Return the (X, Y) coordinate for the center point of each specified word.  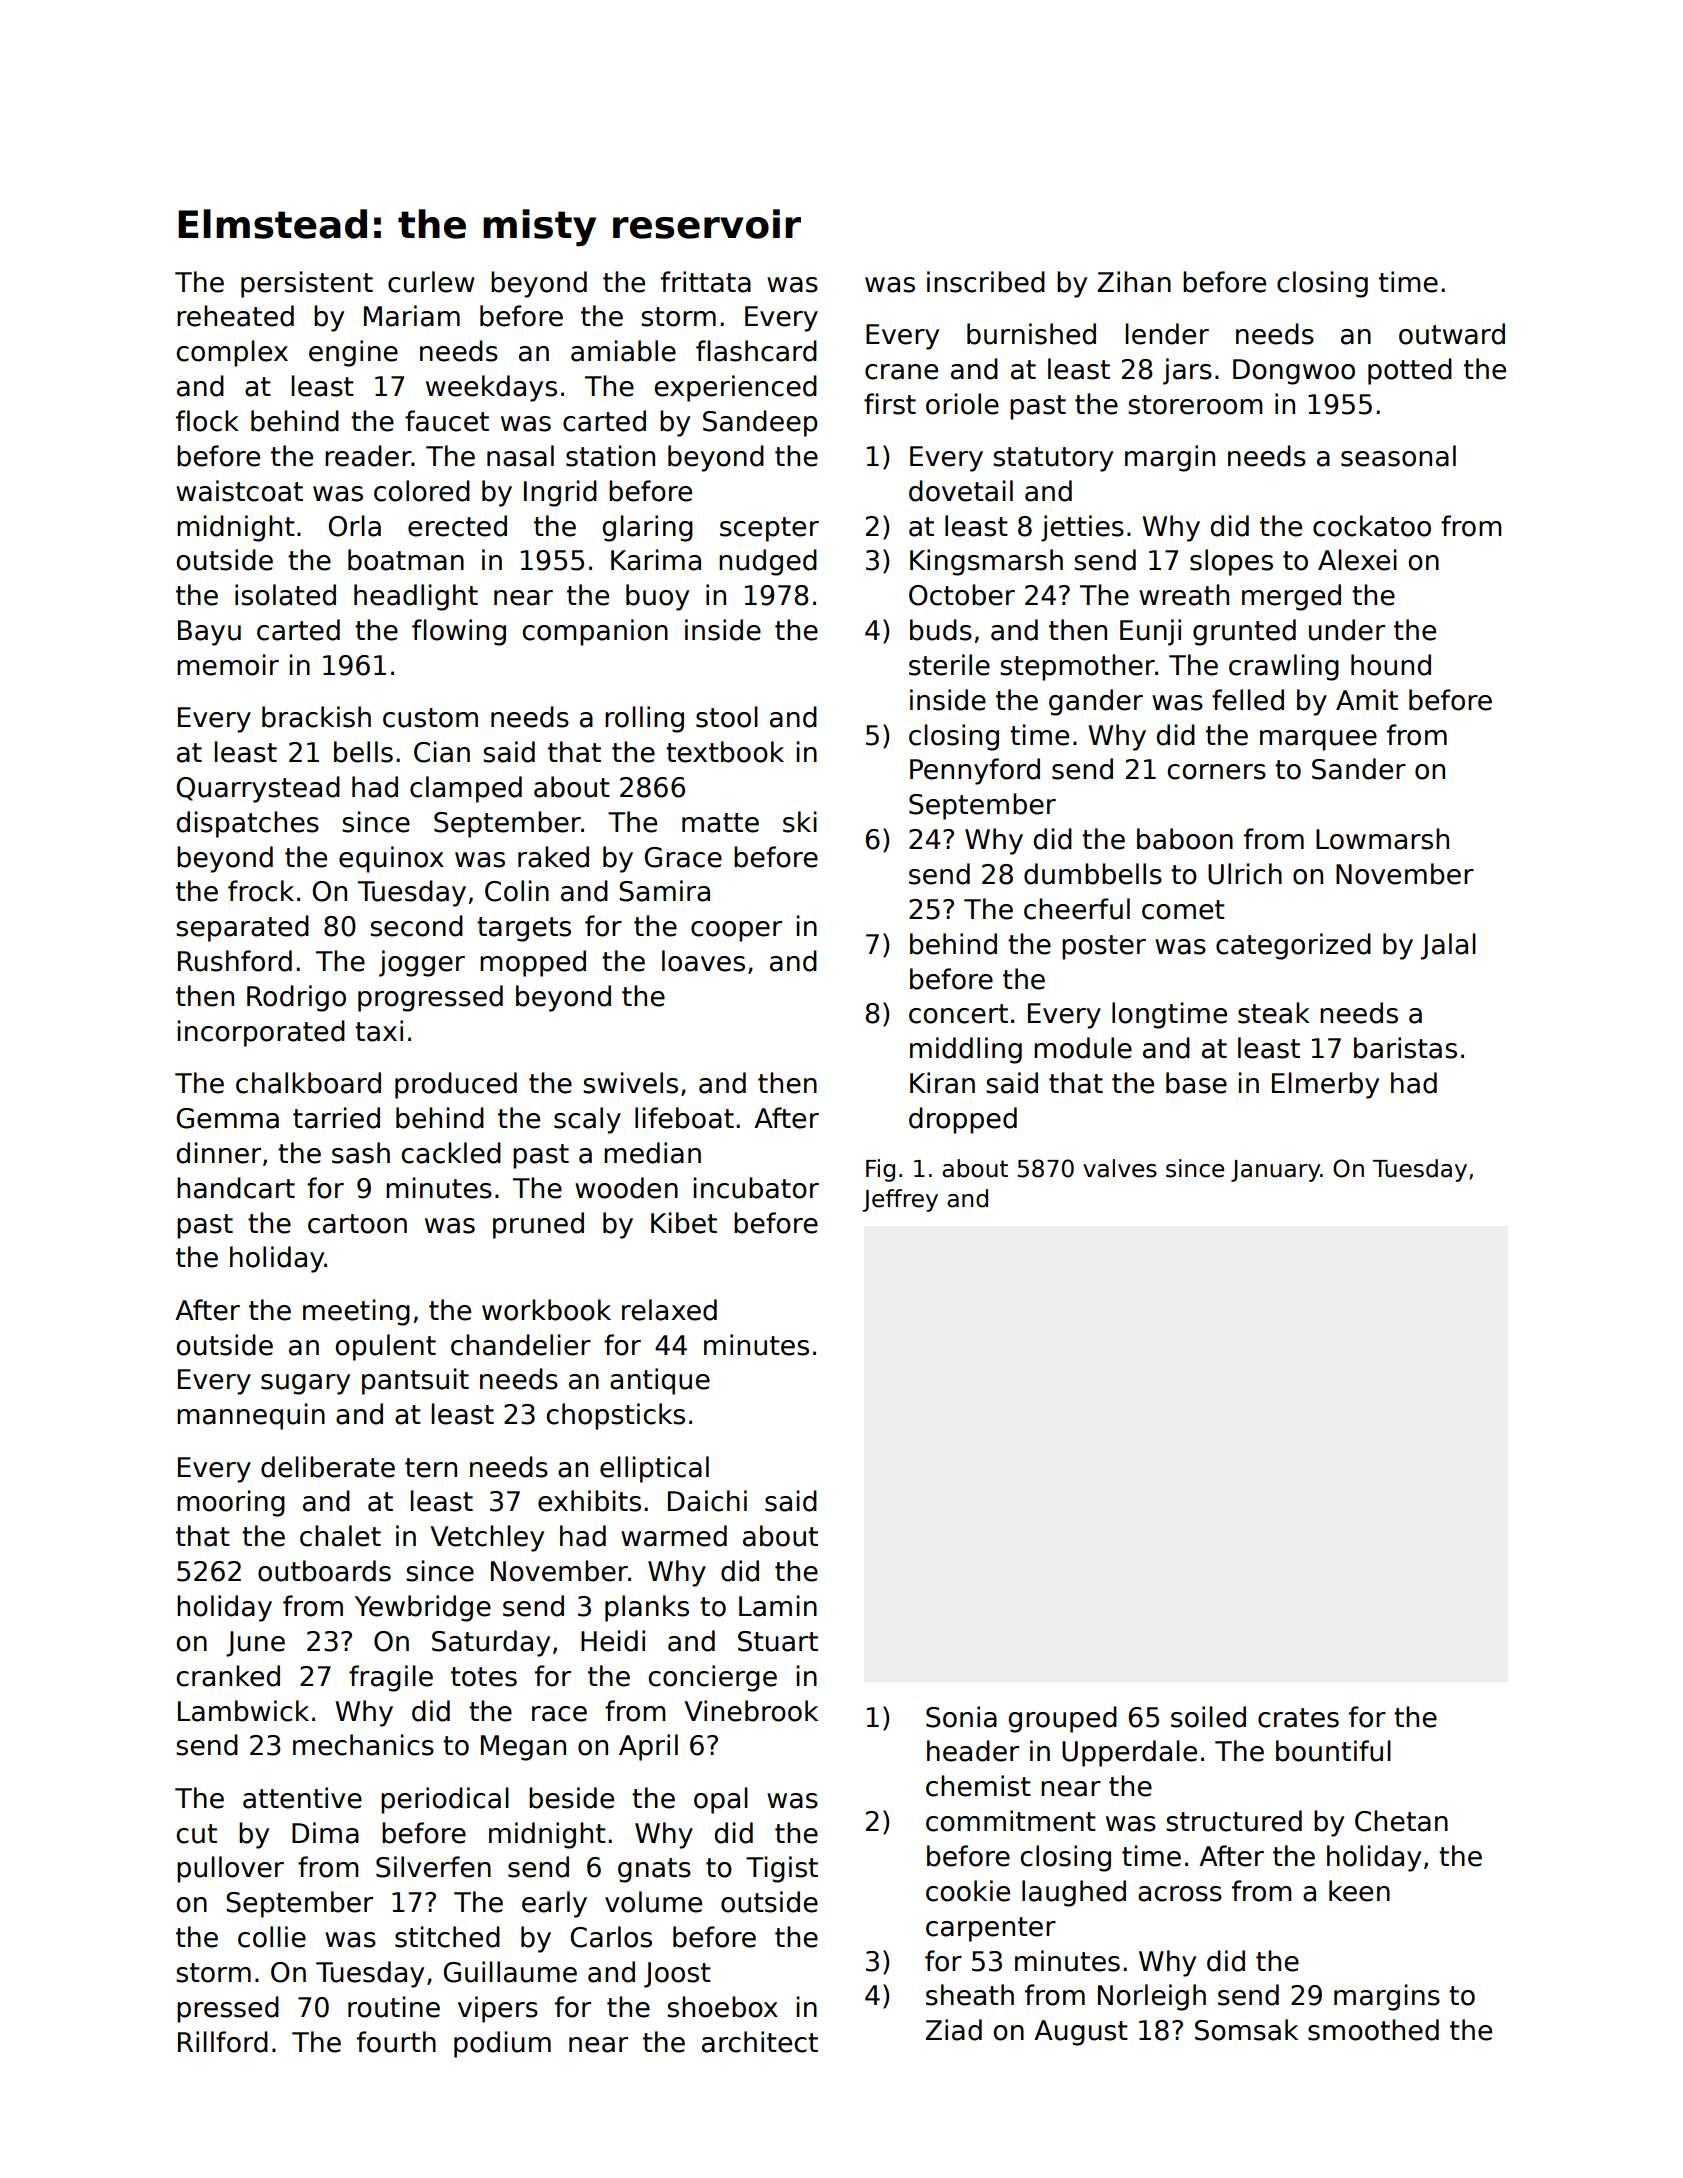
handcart (236, 1188)
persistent (307, 284)
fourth (396, 2042)
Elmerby (1325, 1085)
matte (720, 823)
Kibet (684, 1223)
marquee (1318, 740)
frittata (706, 282)
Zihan (1134, 282)
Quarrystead (258, 789)
